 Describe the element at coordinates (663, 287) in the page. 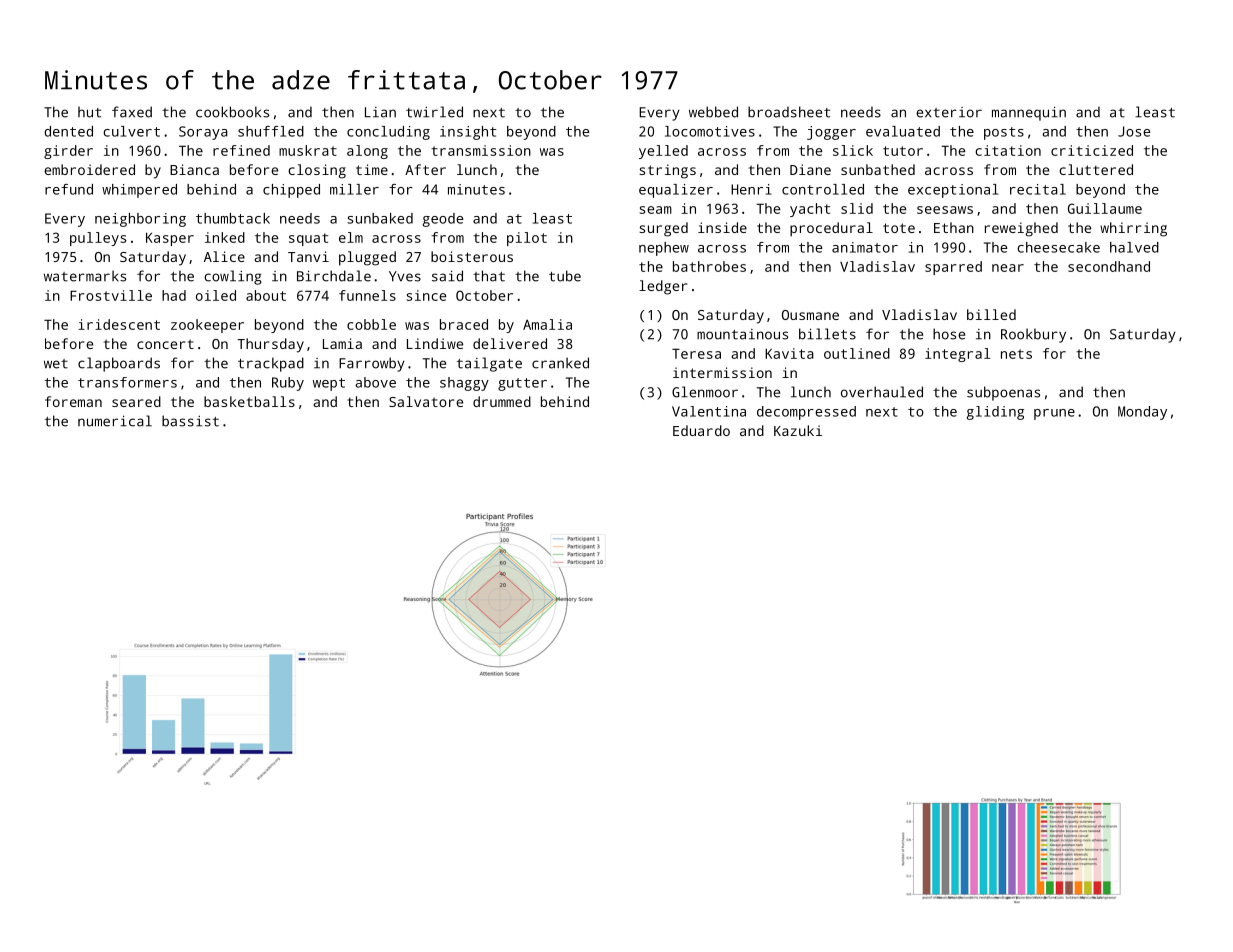

I see `ledger` at that location.
